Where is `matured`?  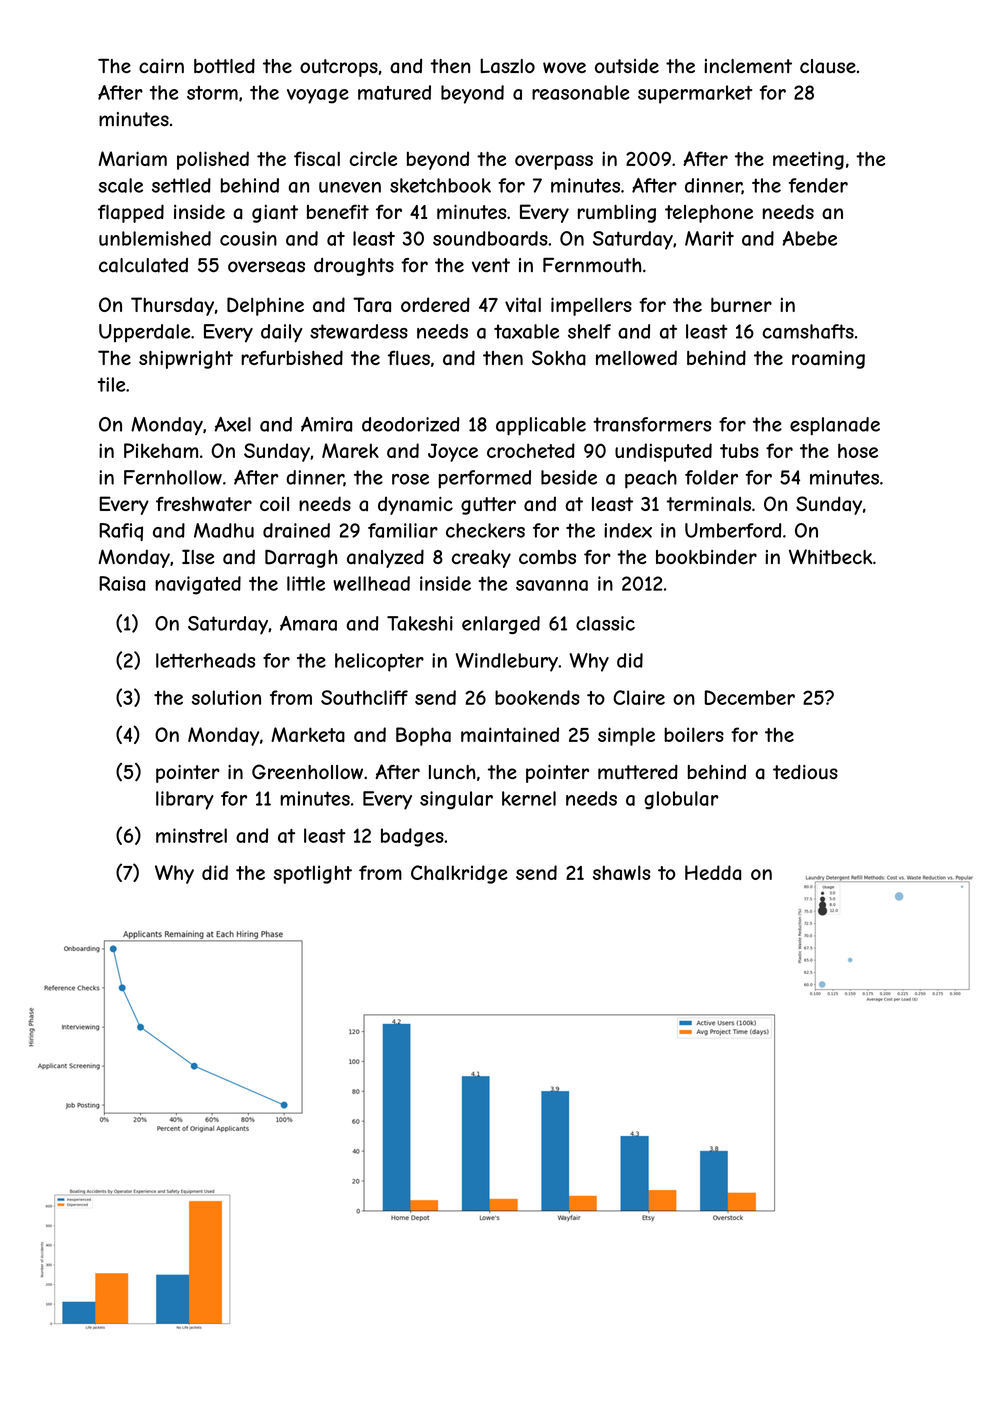
matured is located at coordinates (394, 92).
